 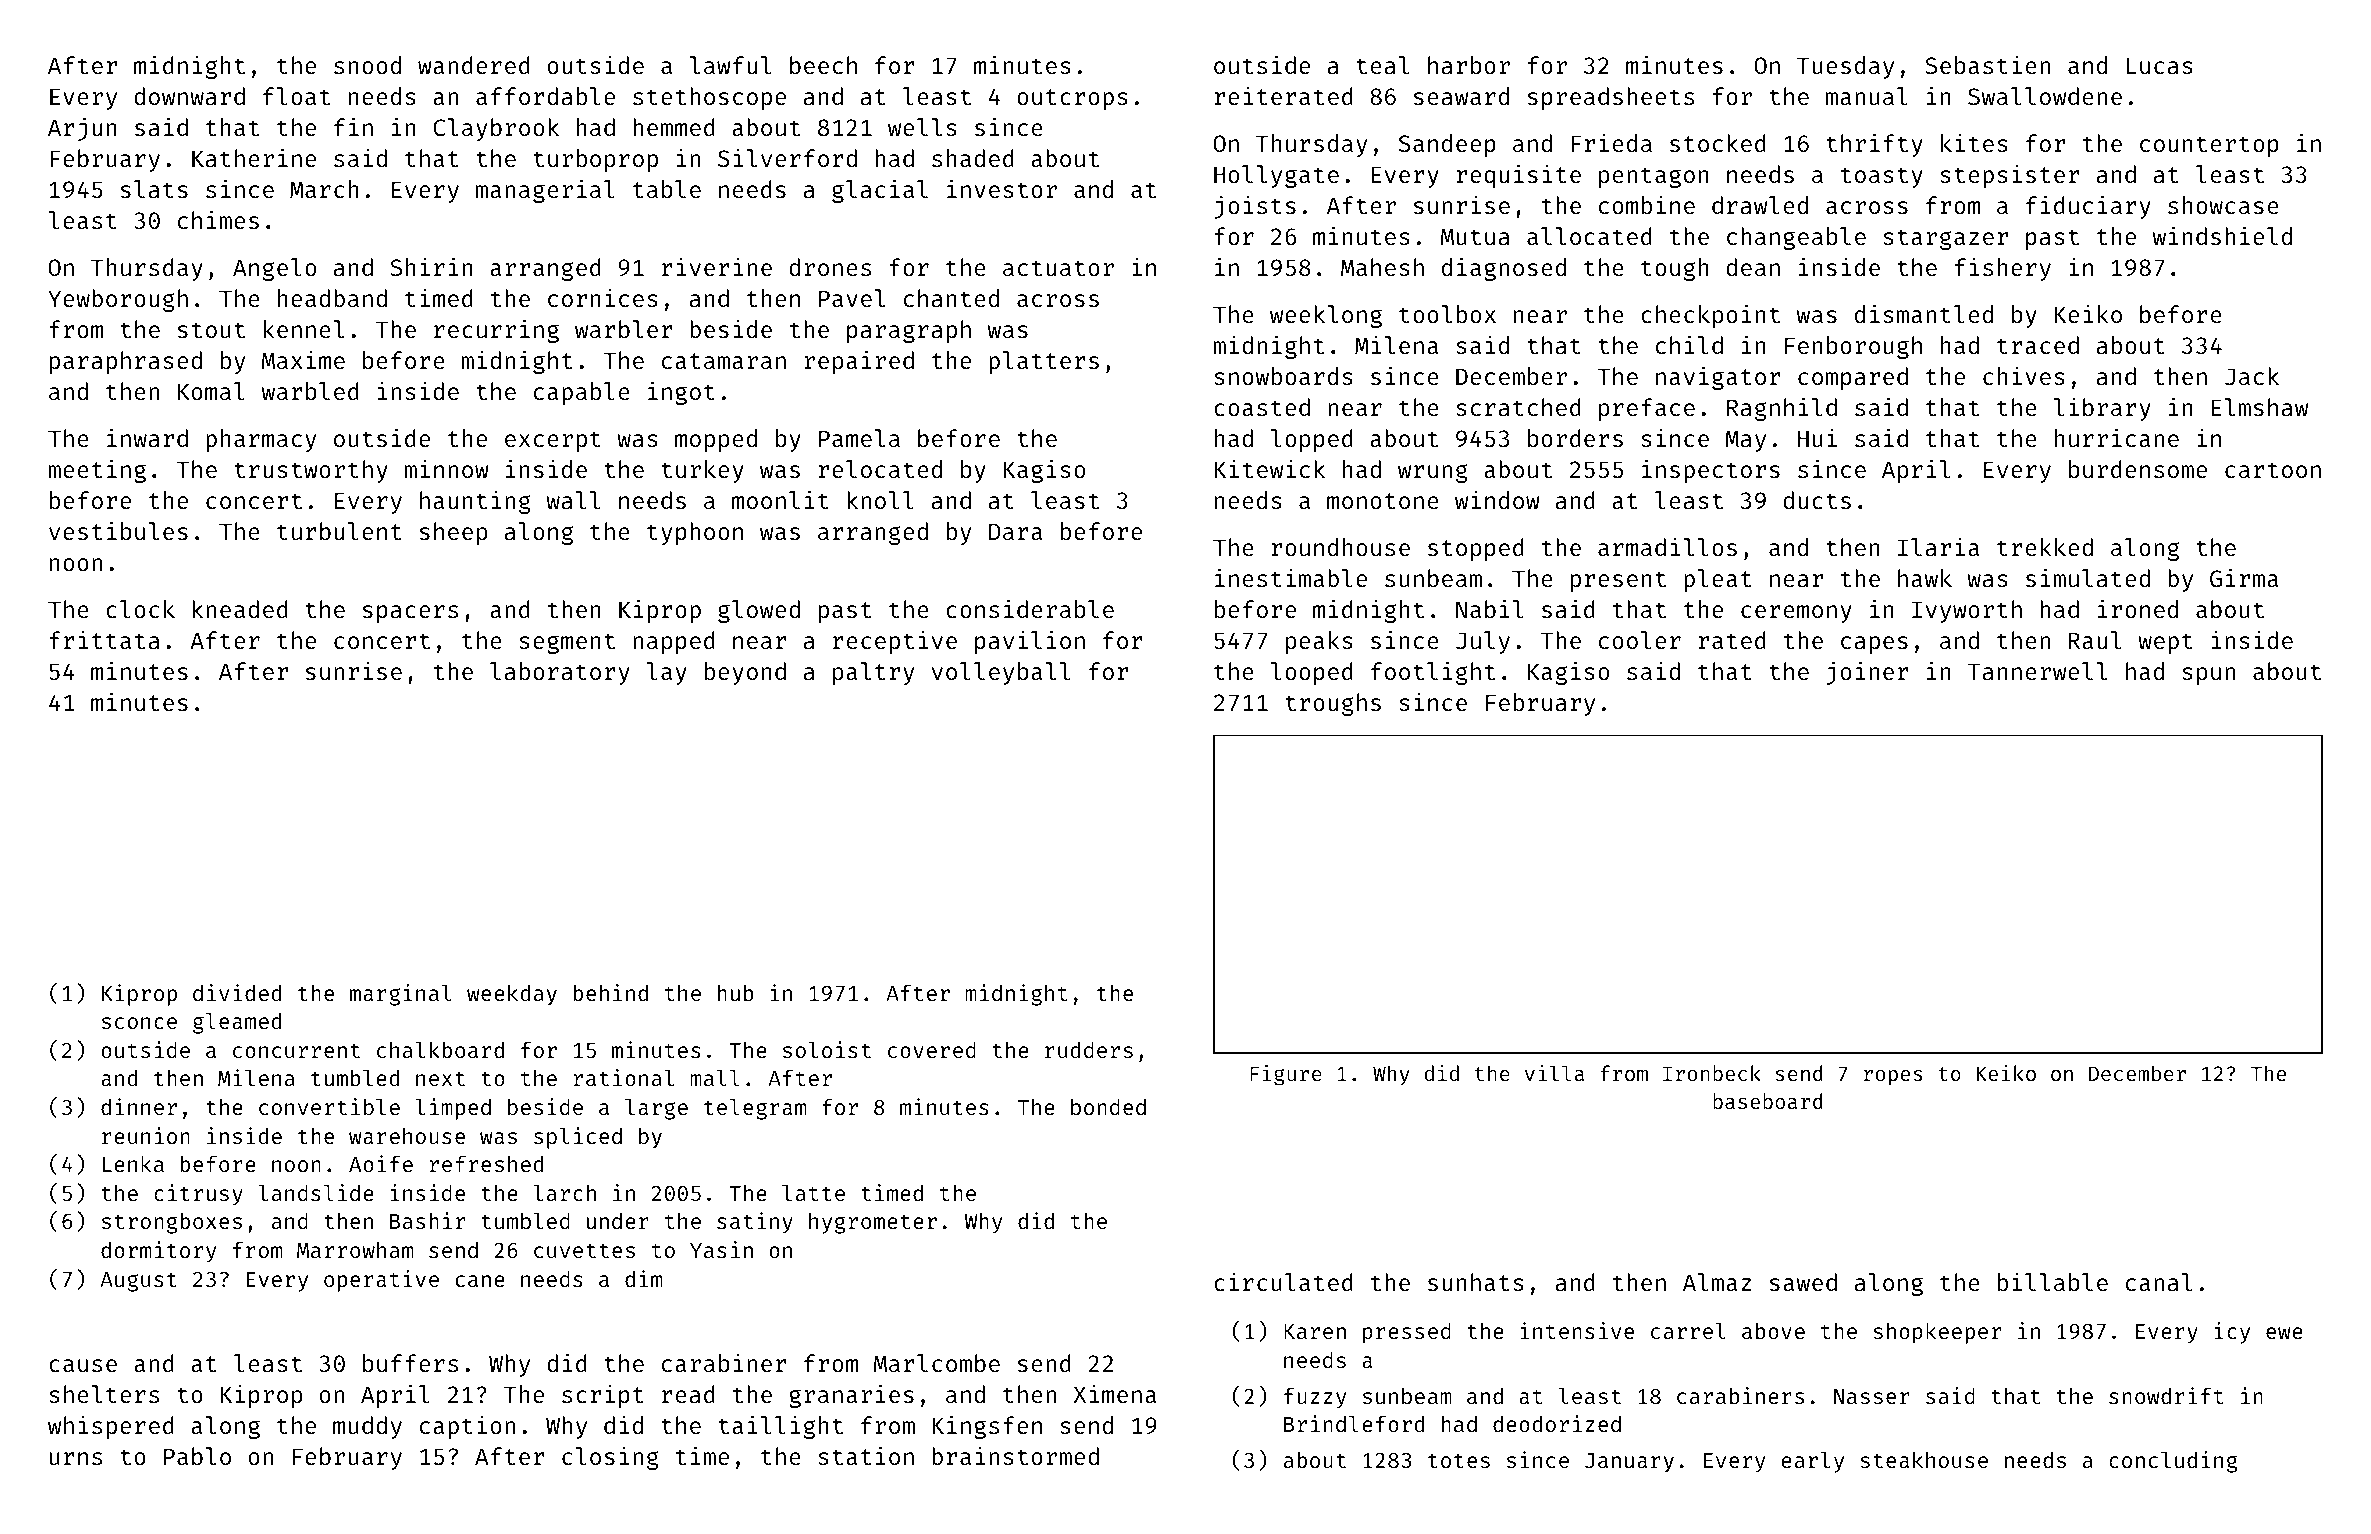 What do you see at coordinates (745, 673) in the screenshot?
I see `beyond` at bounding box center [745, 673].
